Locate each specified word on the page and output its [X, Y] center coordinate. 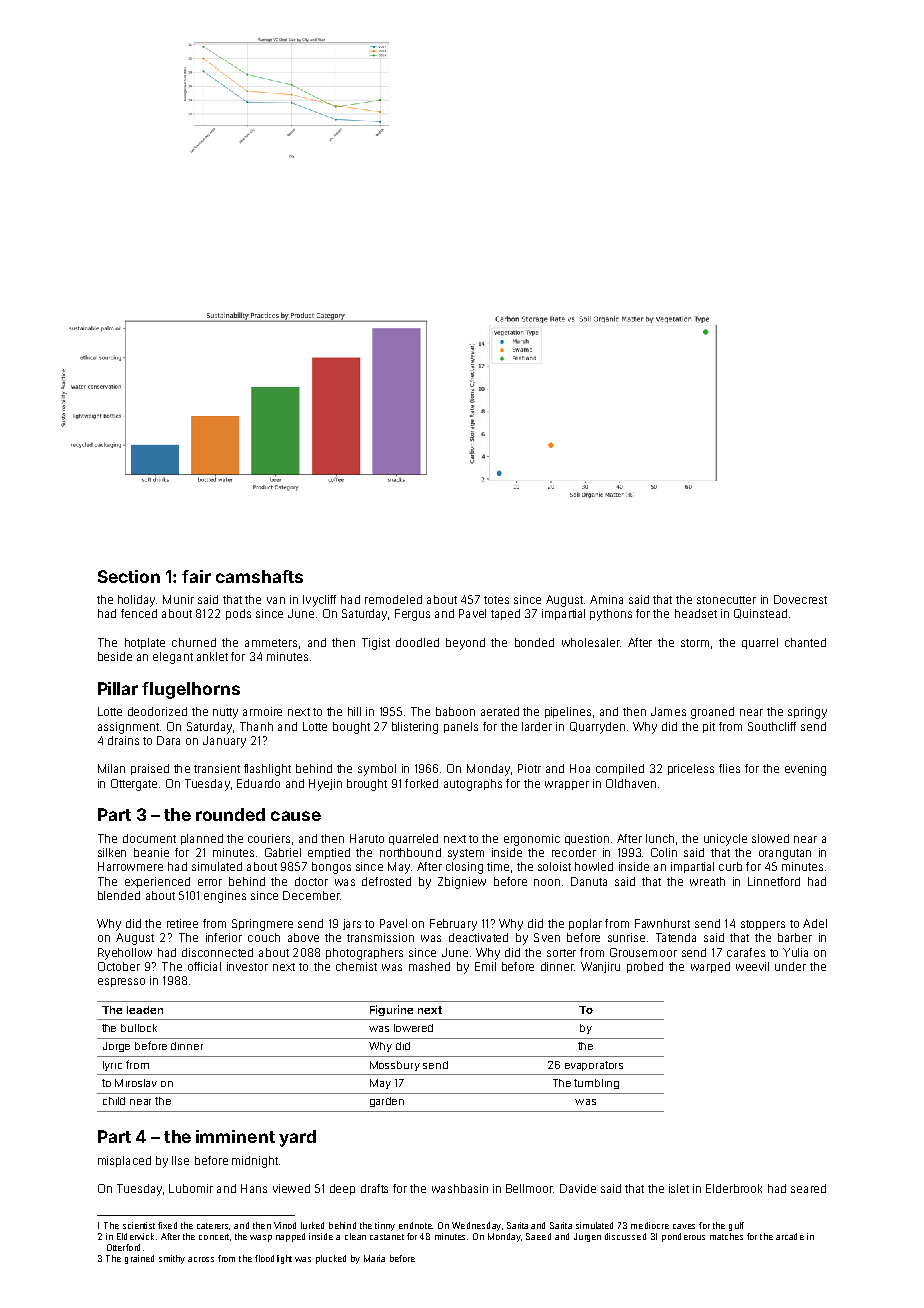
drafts [374, 1188]
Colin [664, 852]
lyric [112, 1066]
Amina [606, 599]
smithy [172, 1259]
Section [129, 576]
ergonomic [532, 840]
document [149, 838]
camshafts [259, 576]
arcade [790, 1236]
